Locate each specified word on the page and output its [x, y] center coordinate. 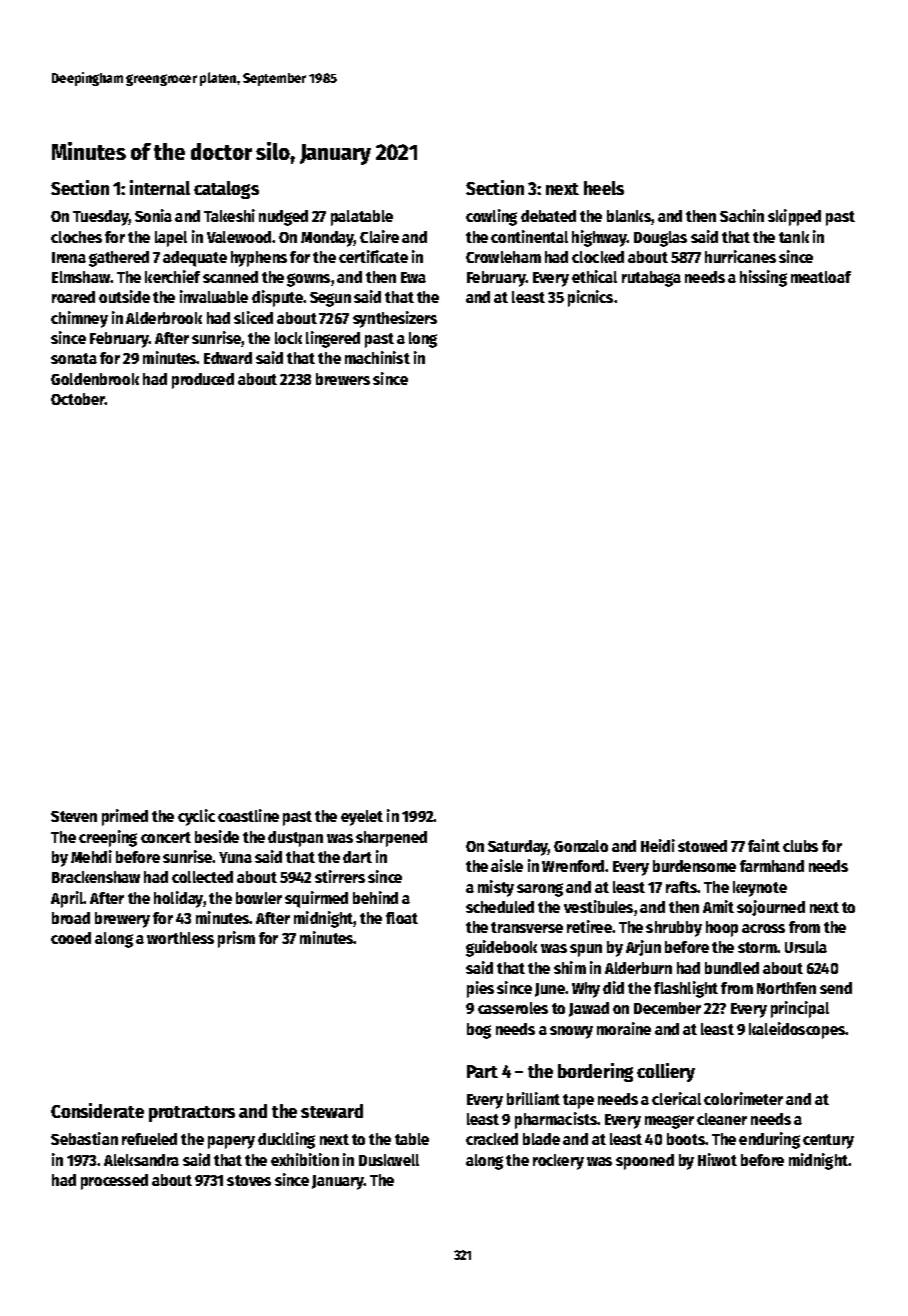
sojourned [771, 908]
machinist [377, 357]
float [402, 918]
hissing [763, 278]
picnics [590, 298]
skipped [794, 217]
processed [114, 1182]
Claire [379, 236]
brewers [343, 379]
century [828, 1141]
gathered [119, 259]
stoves [249, 1180]
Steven [74, 816]
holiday [179, 899]
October [78, 399]
